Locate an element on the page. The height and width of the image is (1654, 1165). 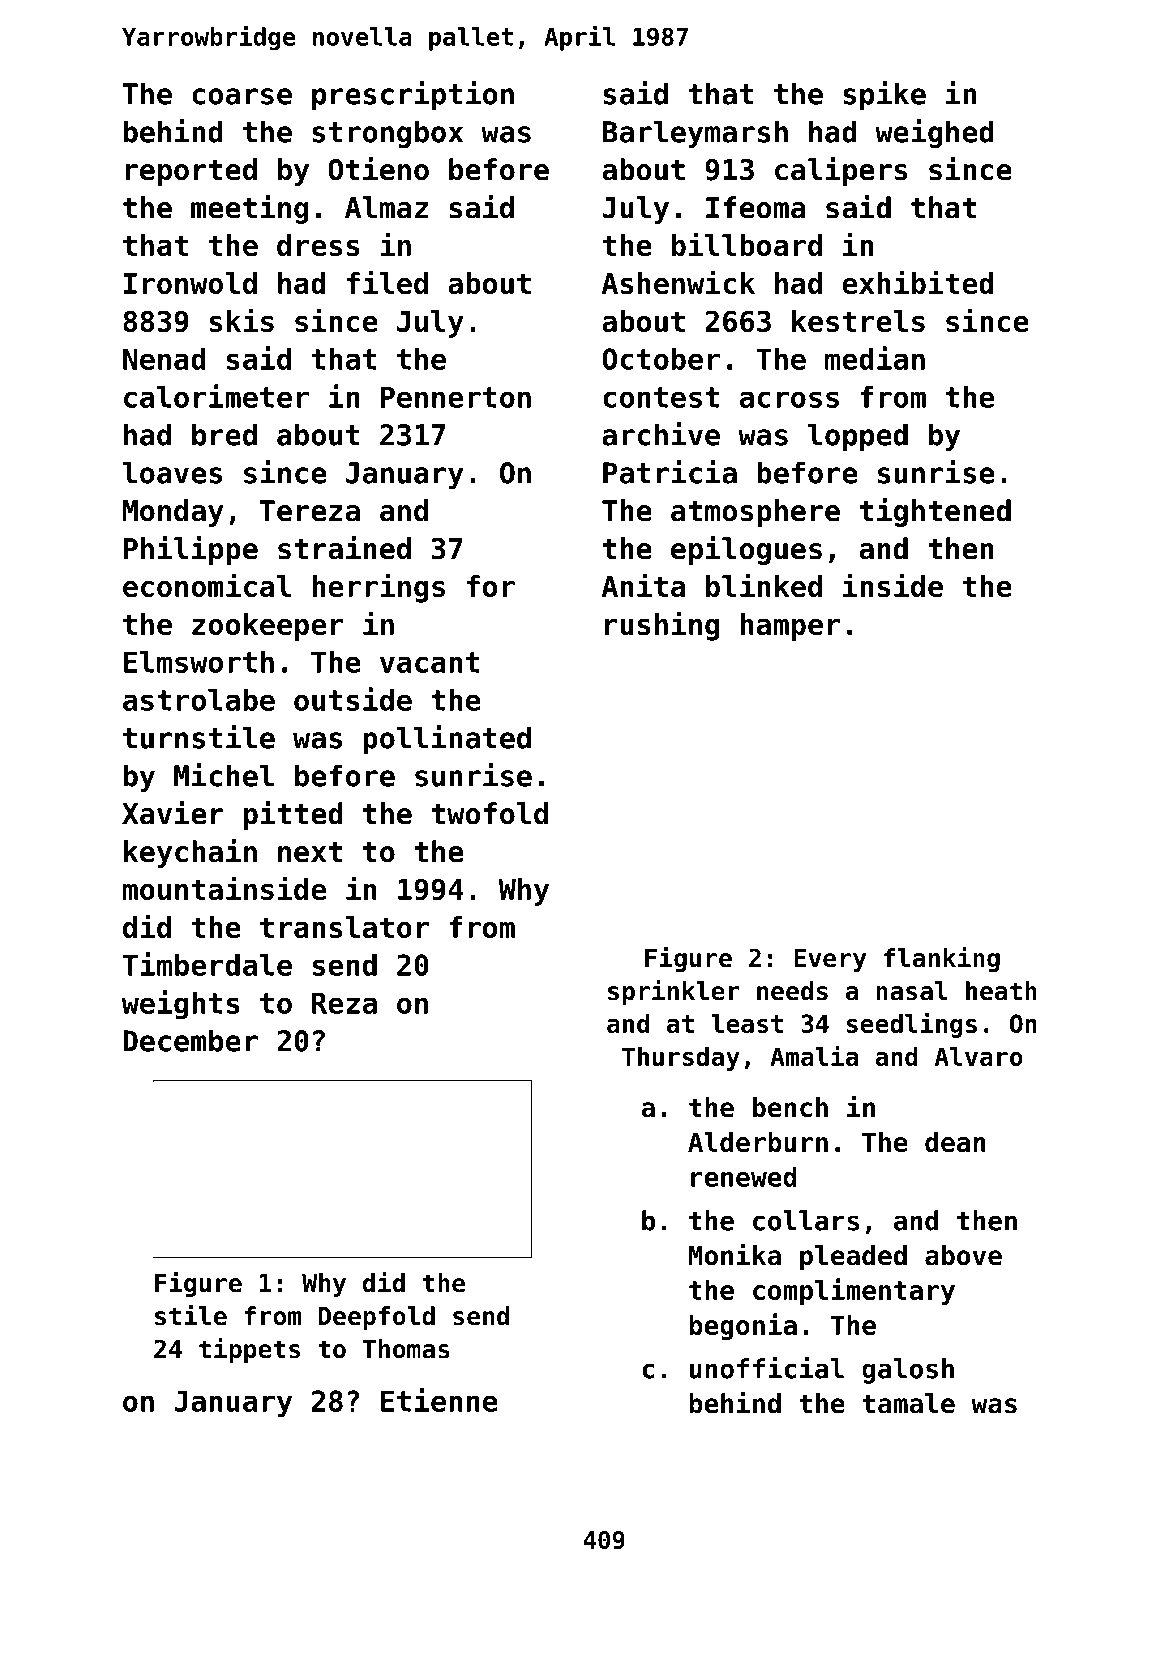
sprinkler is located at coordinates (674, 992).
